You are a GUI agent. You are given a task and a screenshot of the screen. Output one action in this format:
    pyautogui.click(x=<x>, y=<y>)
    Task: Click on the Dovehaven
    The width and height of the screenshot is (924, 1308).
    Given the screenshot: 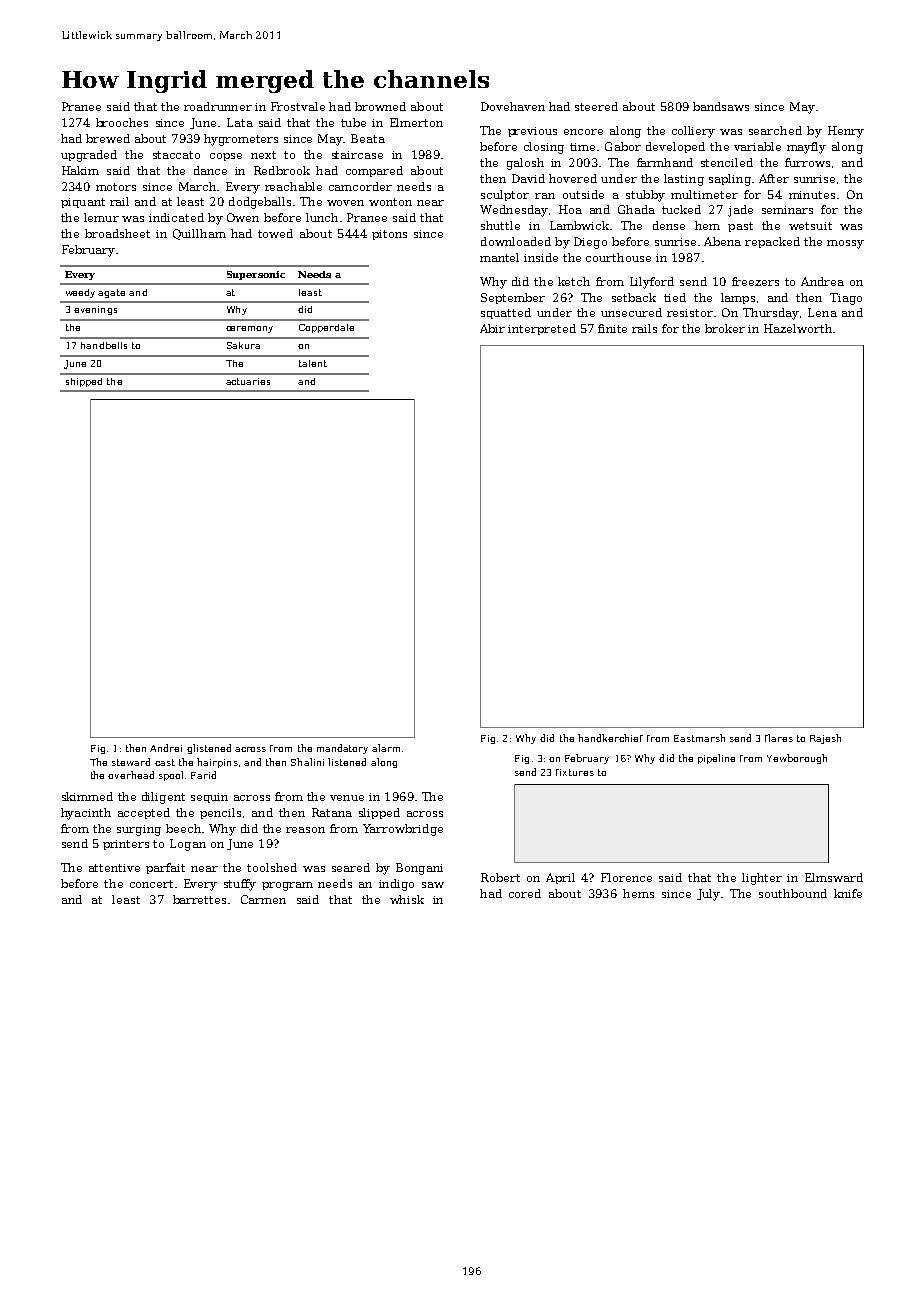 What is the action you would take?
    pyautogui.click(x=513, y=106)
